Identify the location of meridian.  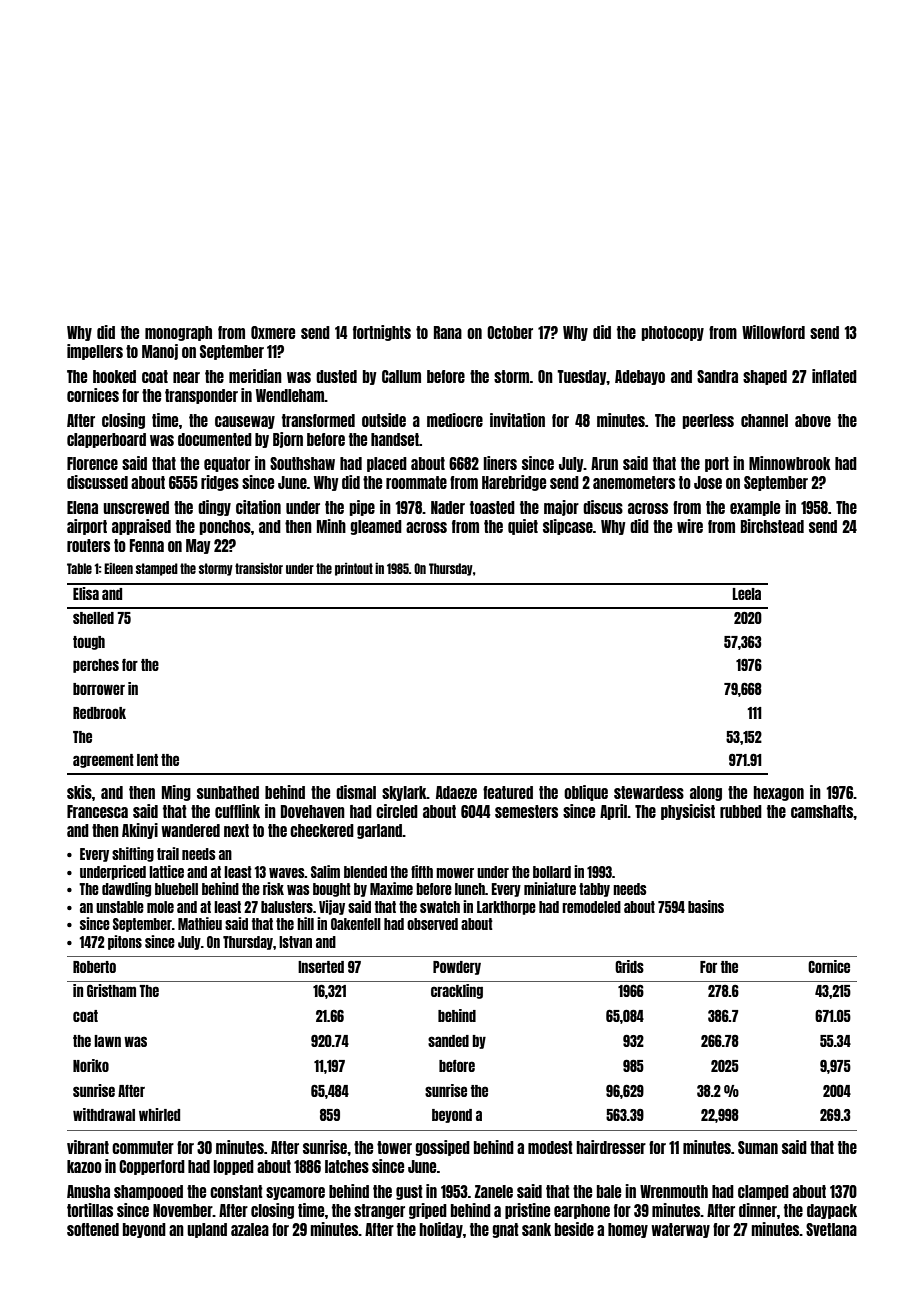
(255, 376).
